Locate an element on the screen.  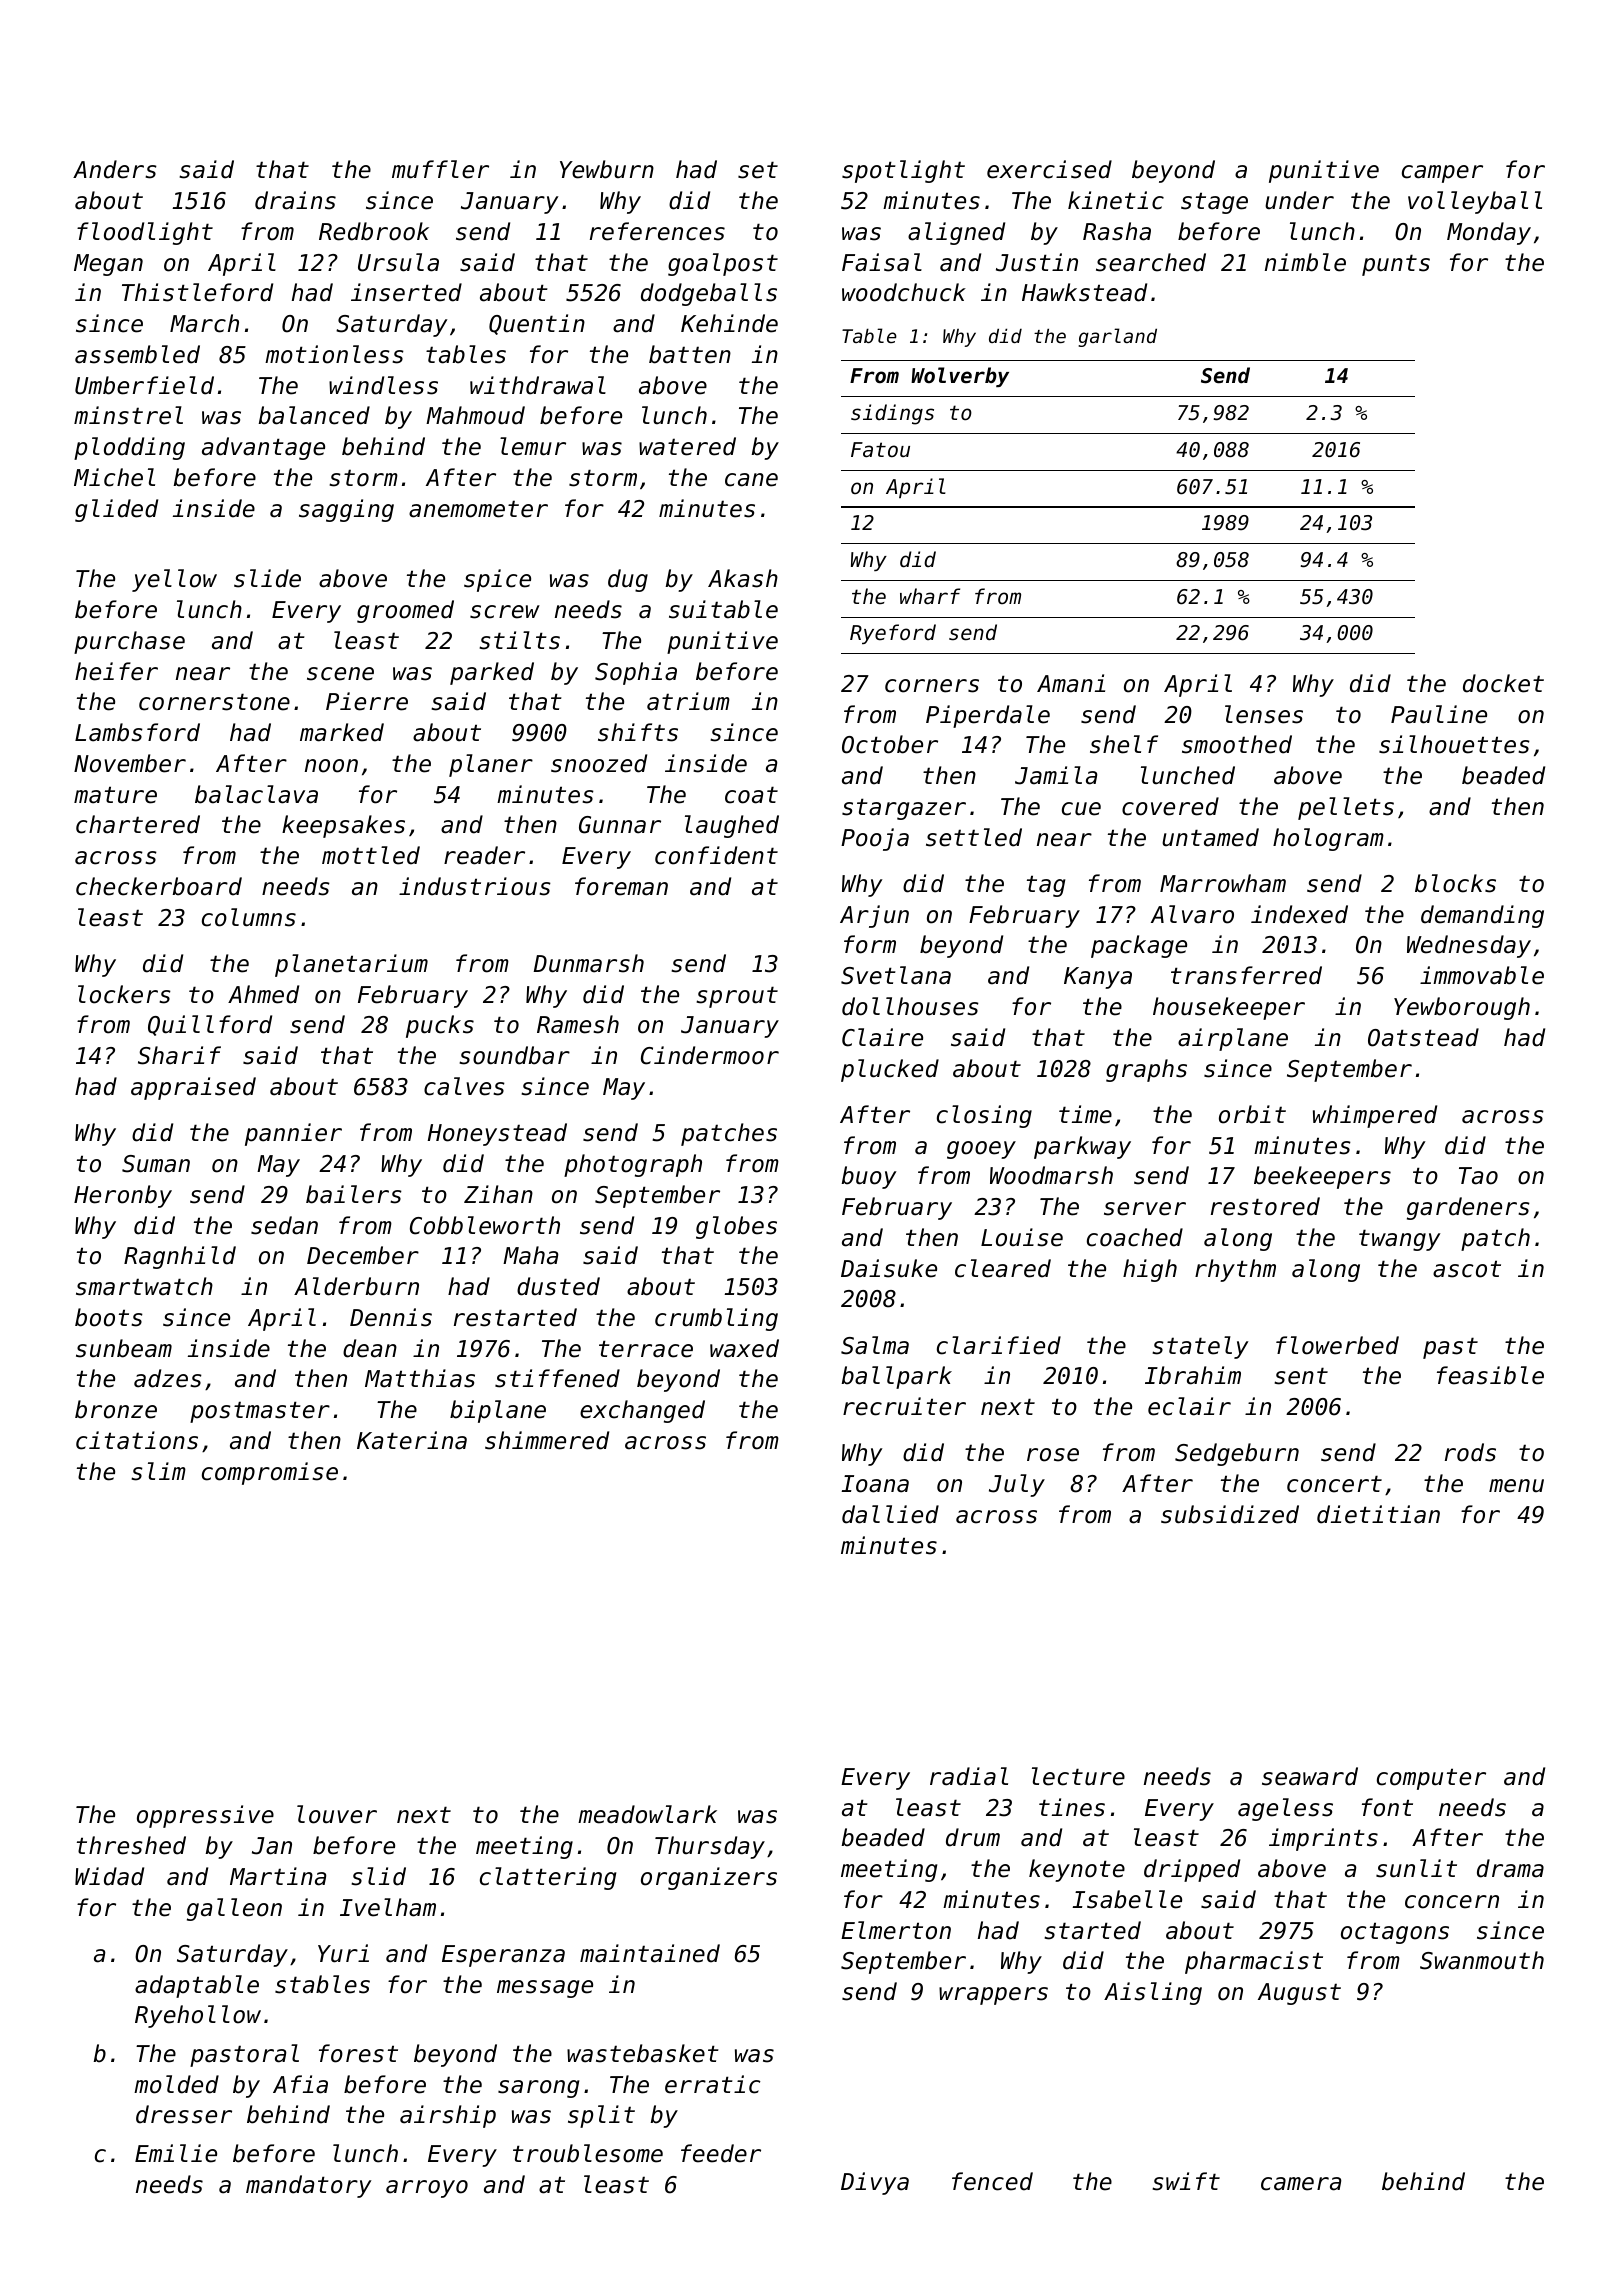
pannier is located at coordinates (293, 1134).
